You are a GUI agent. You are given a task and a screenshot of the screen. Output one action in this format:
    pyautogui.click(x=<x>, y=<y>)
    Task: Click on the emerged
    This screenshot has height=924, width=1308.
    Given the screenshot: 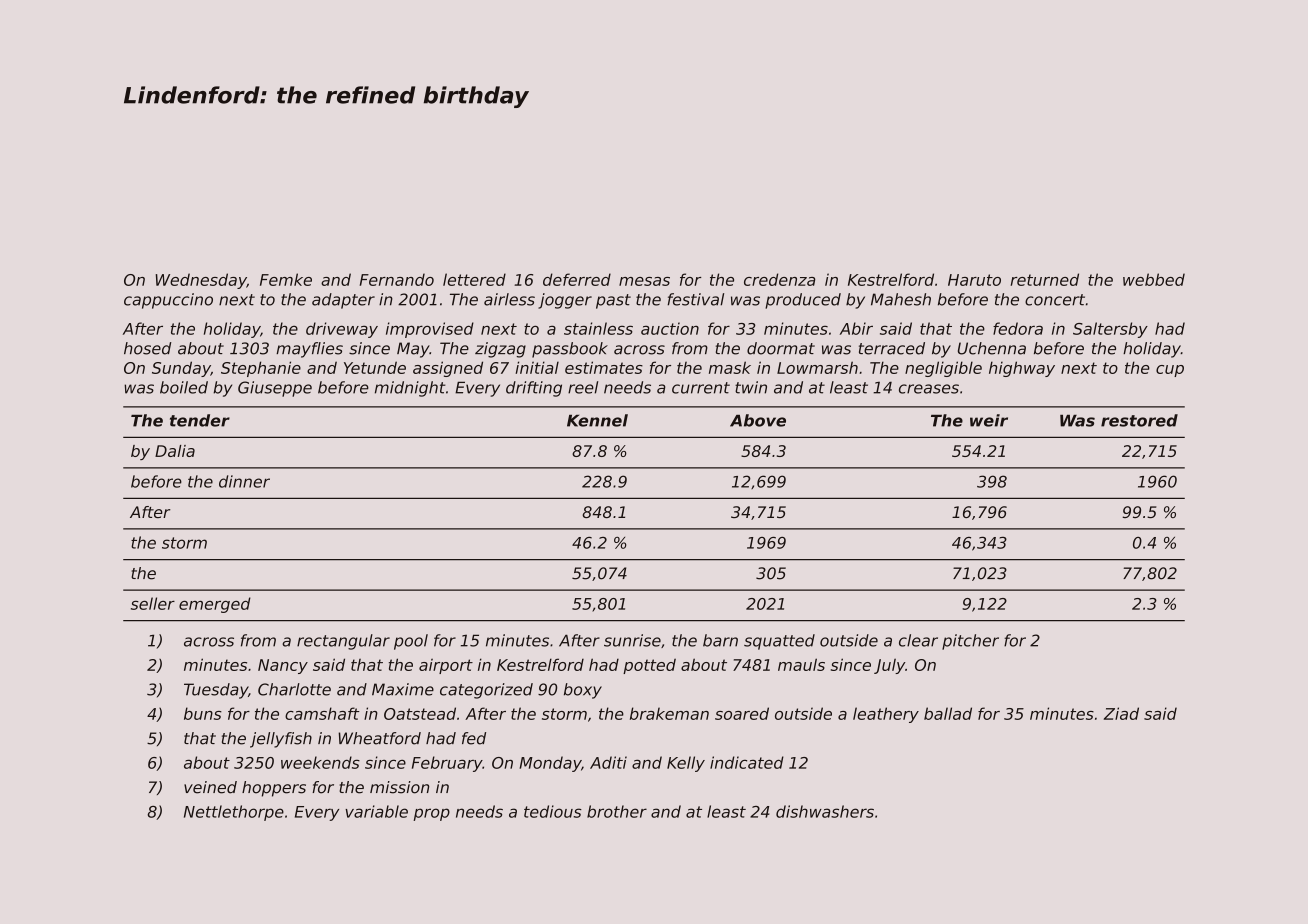 What is the action you would take?
    pyautogui.click(x=215, y=605)
